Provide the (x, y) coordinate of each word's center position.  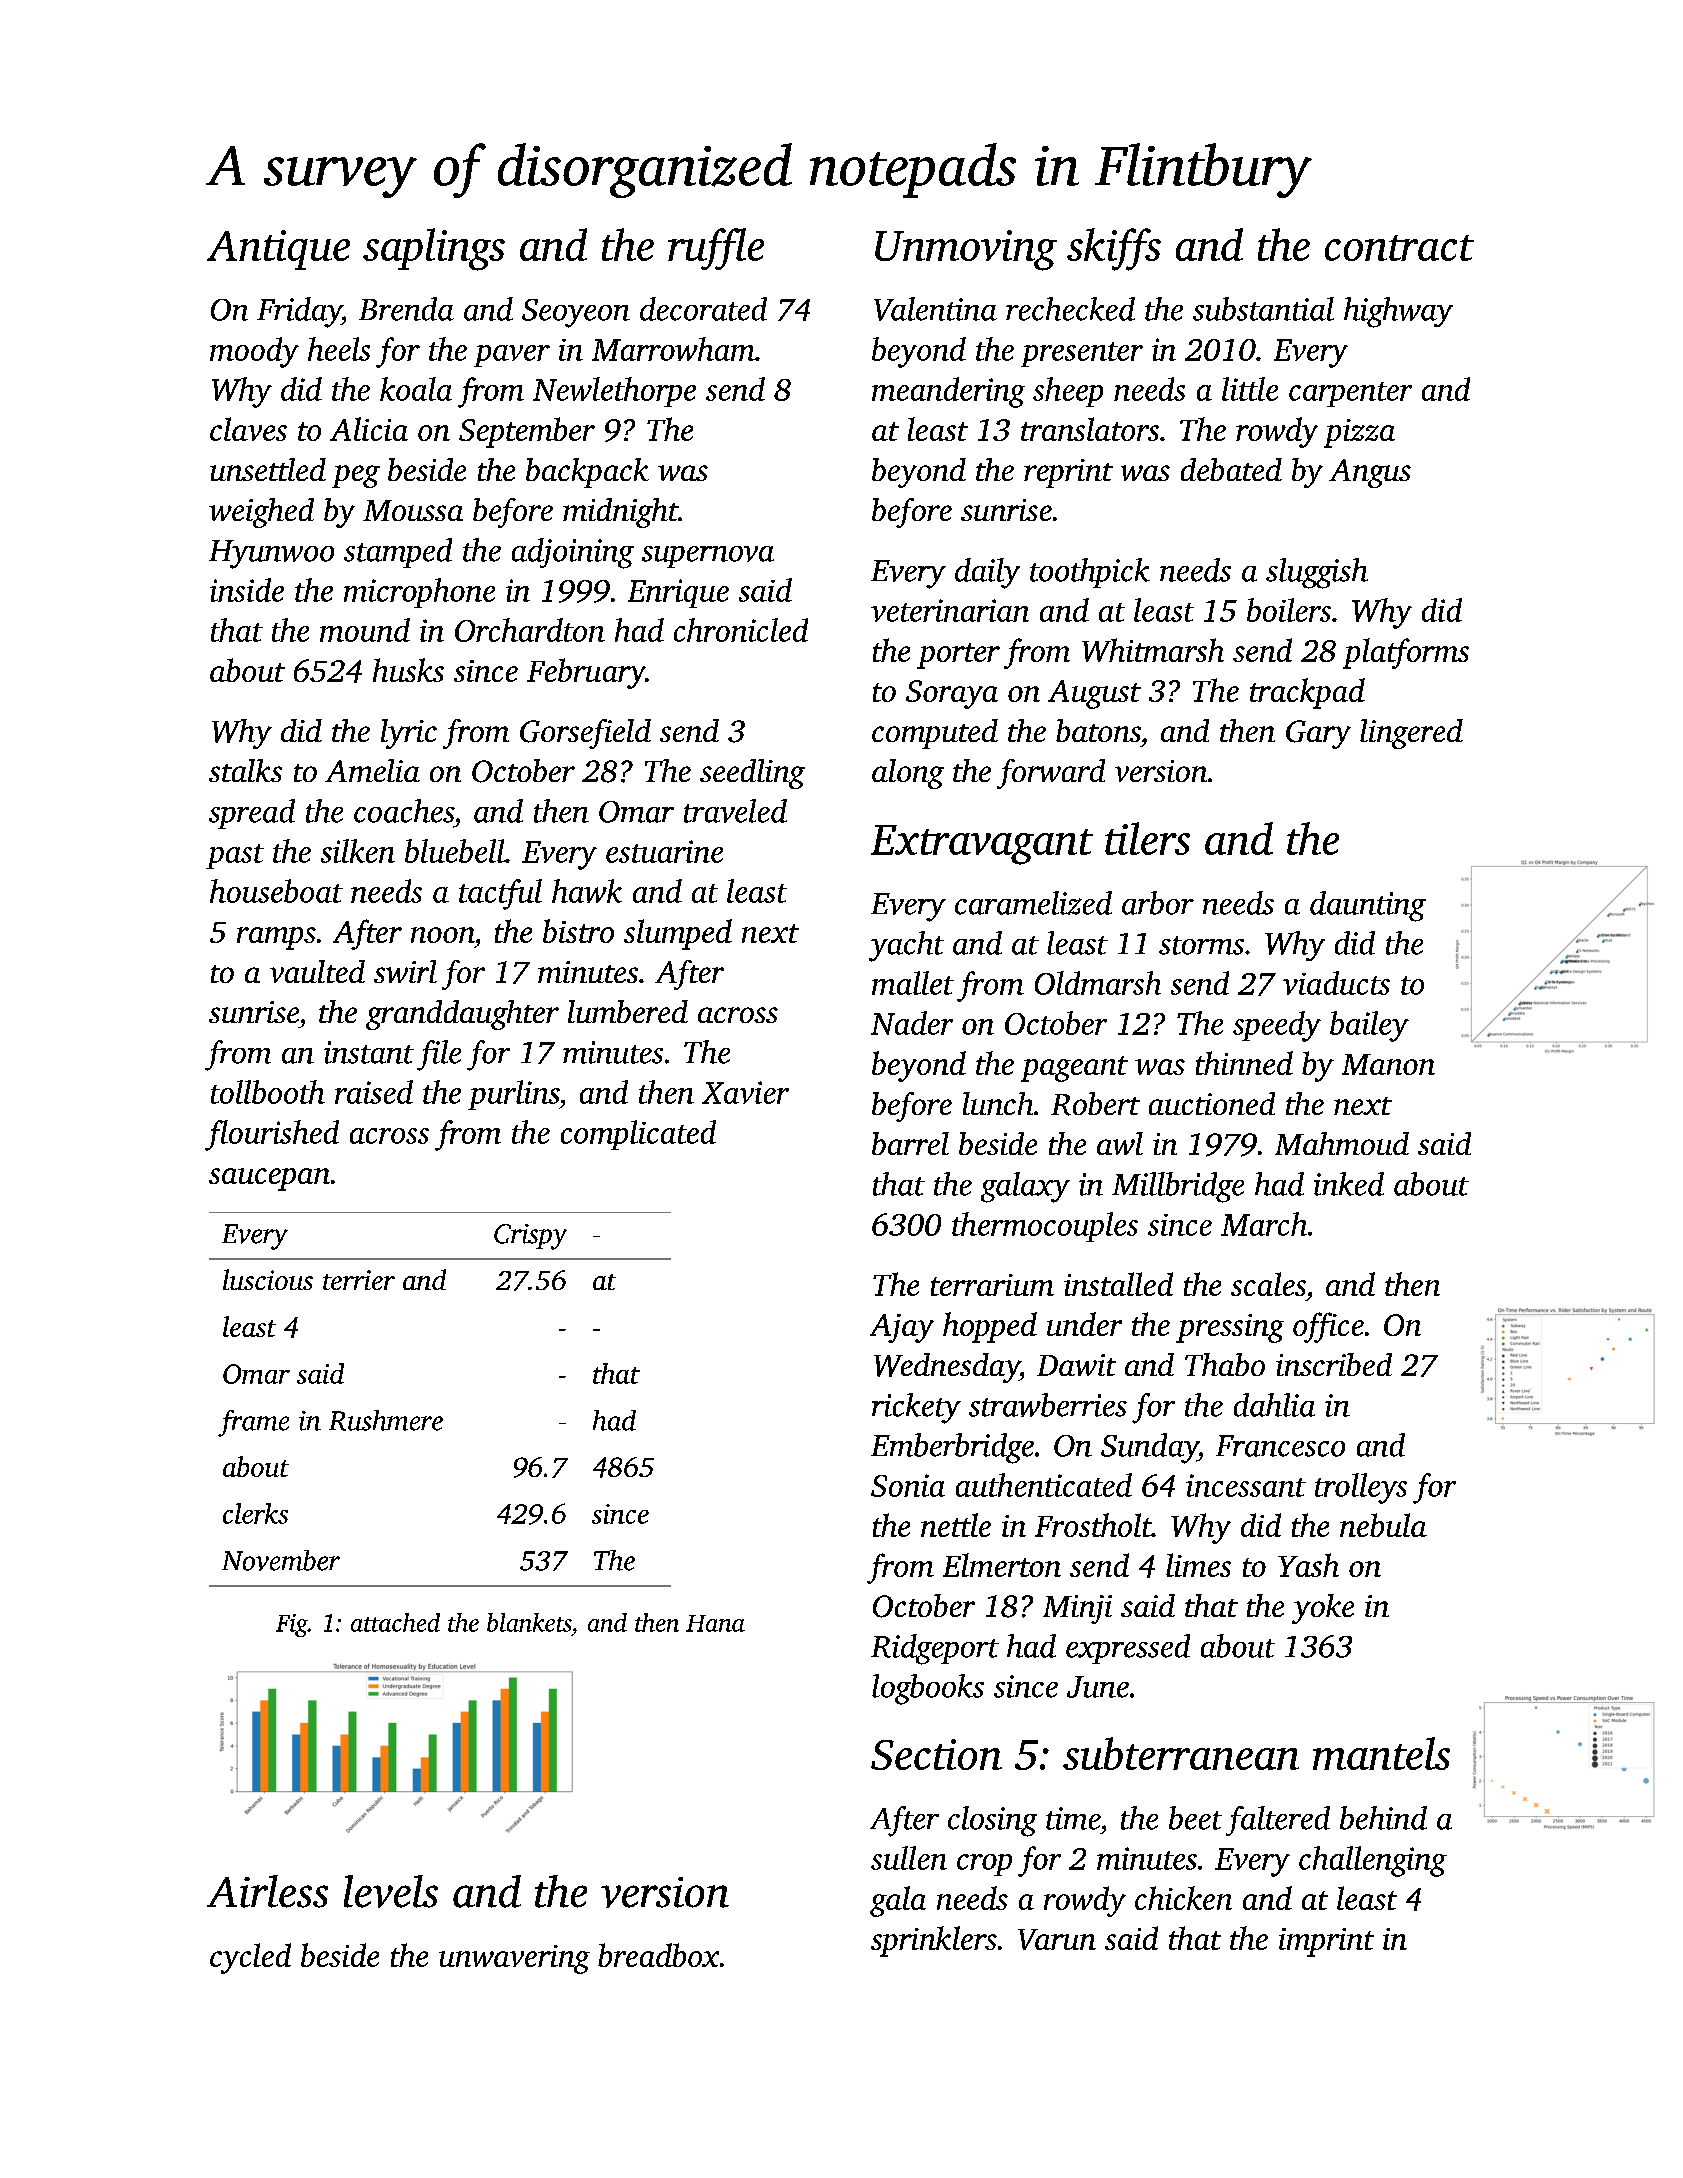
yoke (1323, 1609)
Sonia (908, 1485)
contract (1399, 248)
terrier (359, 1280)
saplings (434, 249)
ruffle (716, 249)
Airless (267, 1891)
